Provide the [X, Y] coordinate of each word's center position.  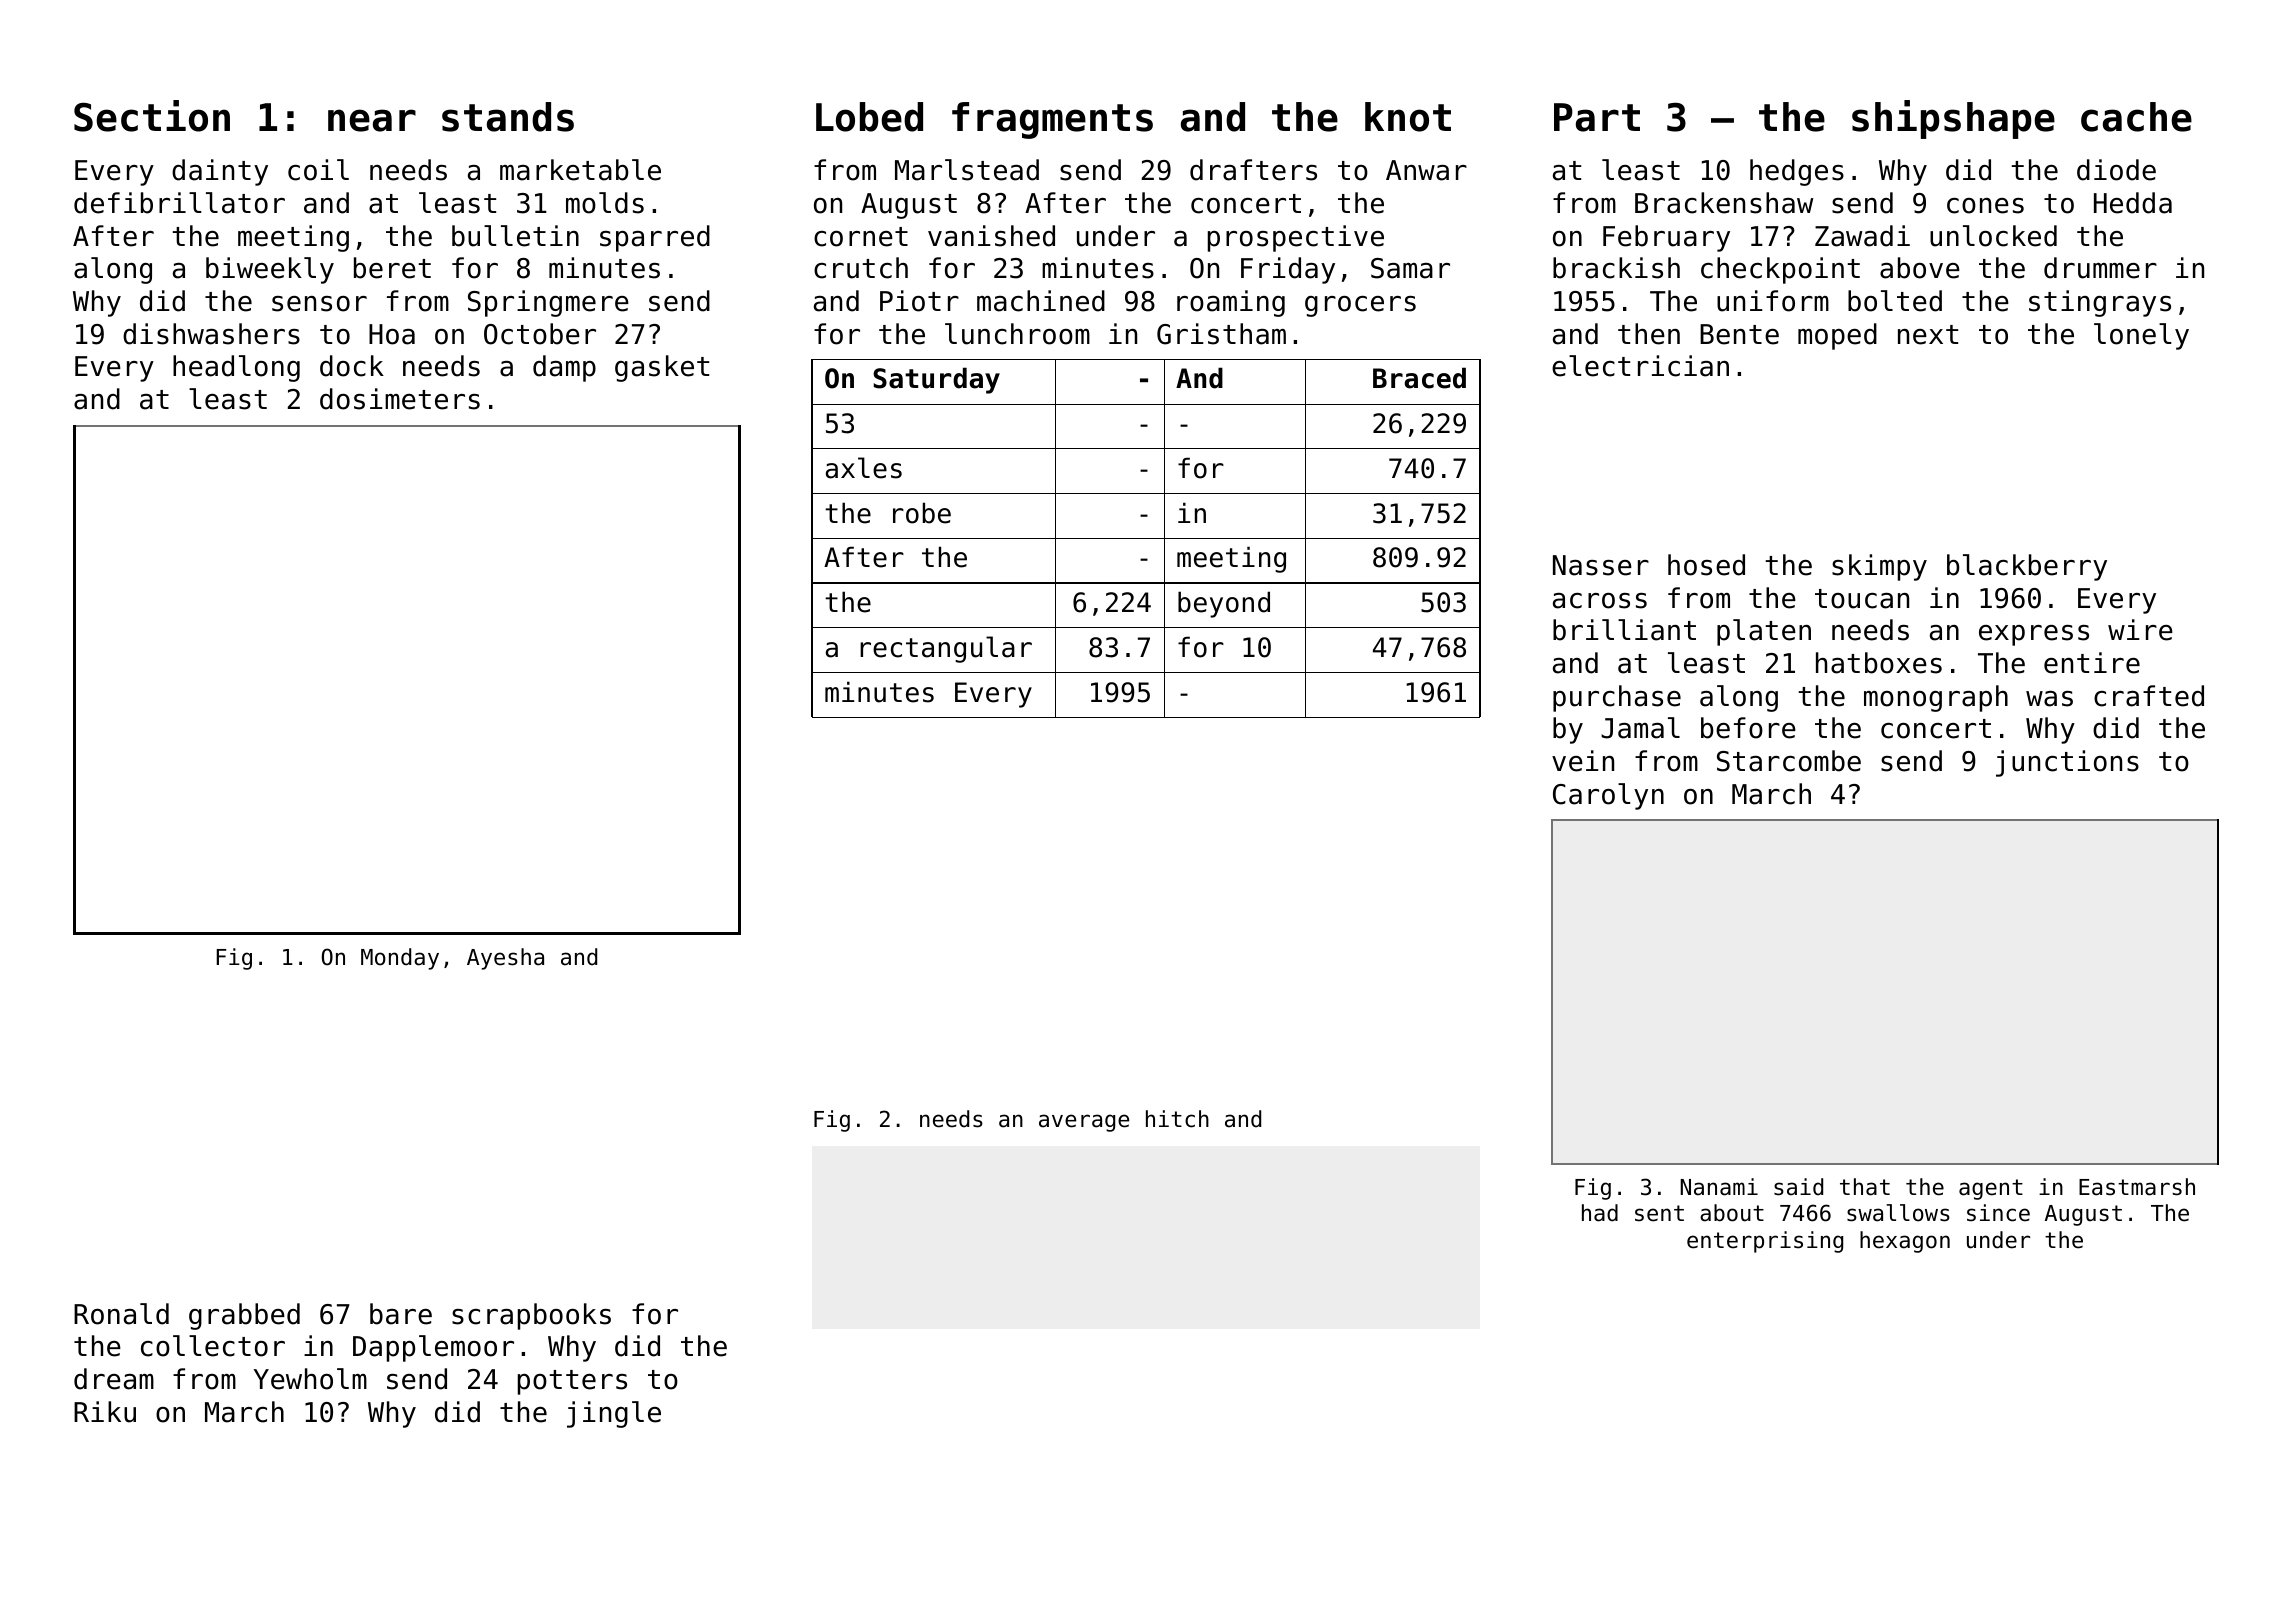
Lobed [869, 117]
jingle [614, 1414]
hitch [1177, 1119]
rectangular [946, 649]
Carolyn [1608, 796]
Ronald [121, 1314]
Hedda [2133, 203]
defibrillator [179, 203]
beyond [1224, 604]
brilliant [1624, 630]
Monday [400, 959]
